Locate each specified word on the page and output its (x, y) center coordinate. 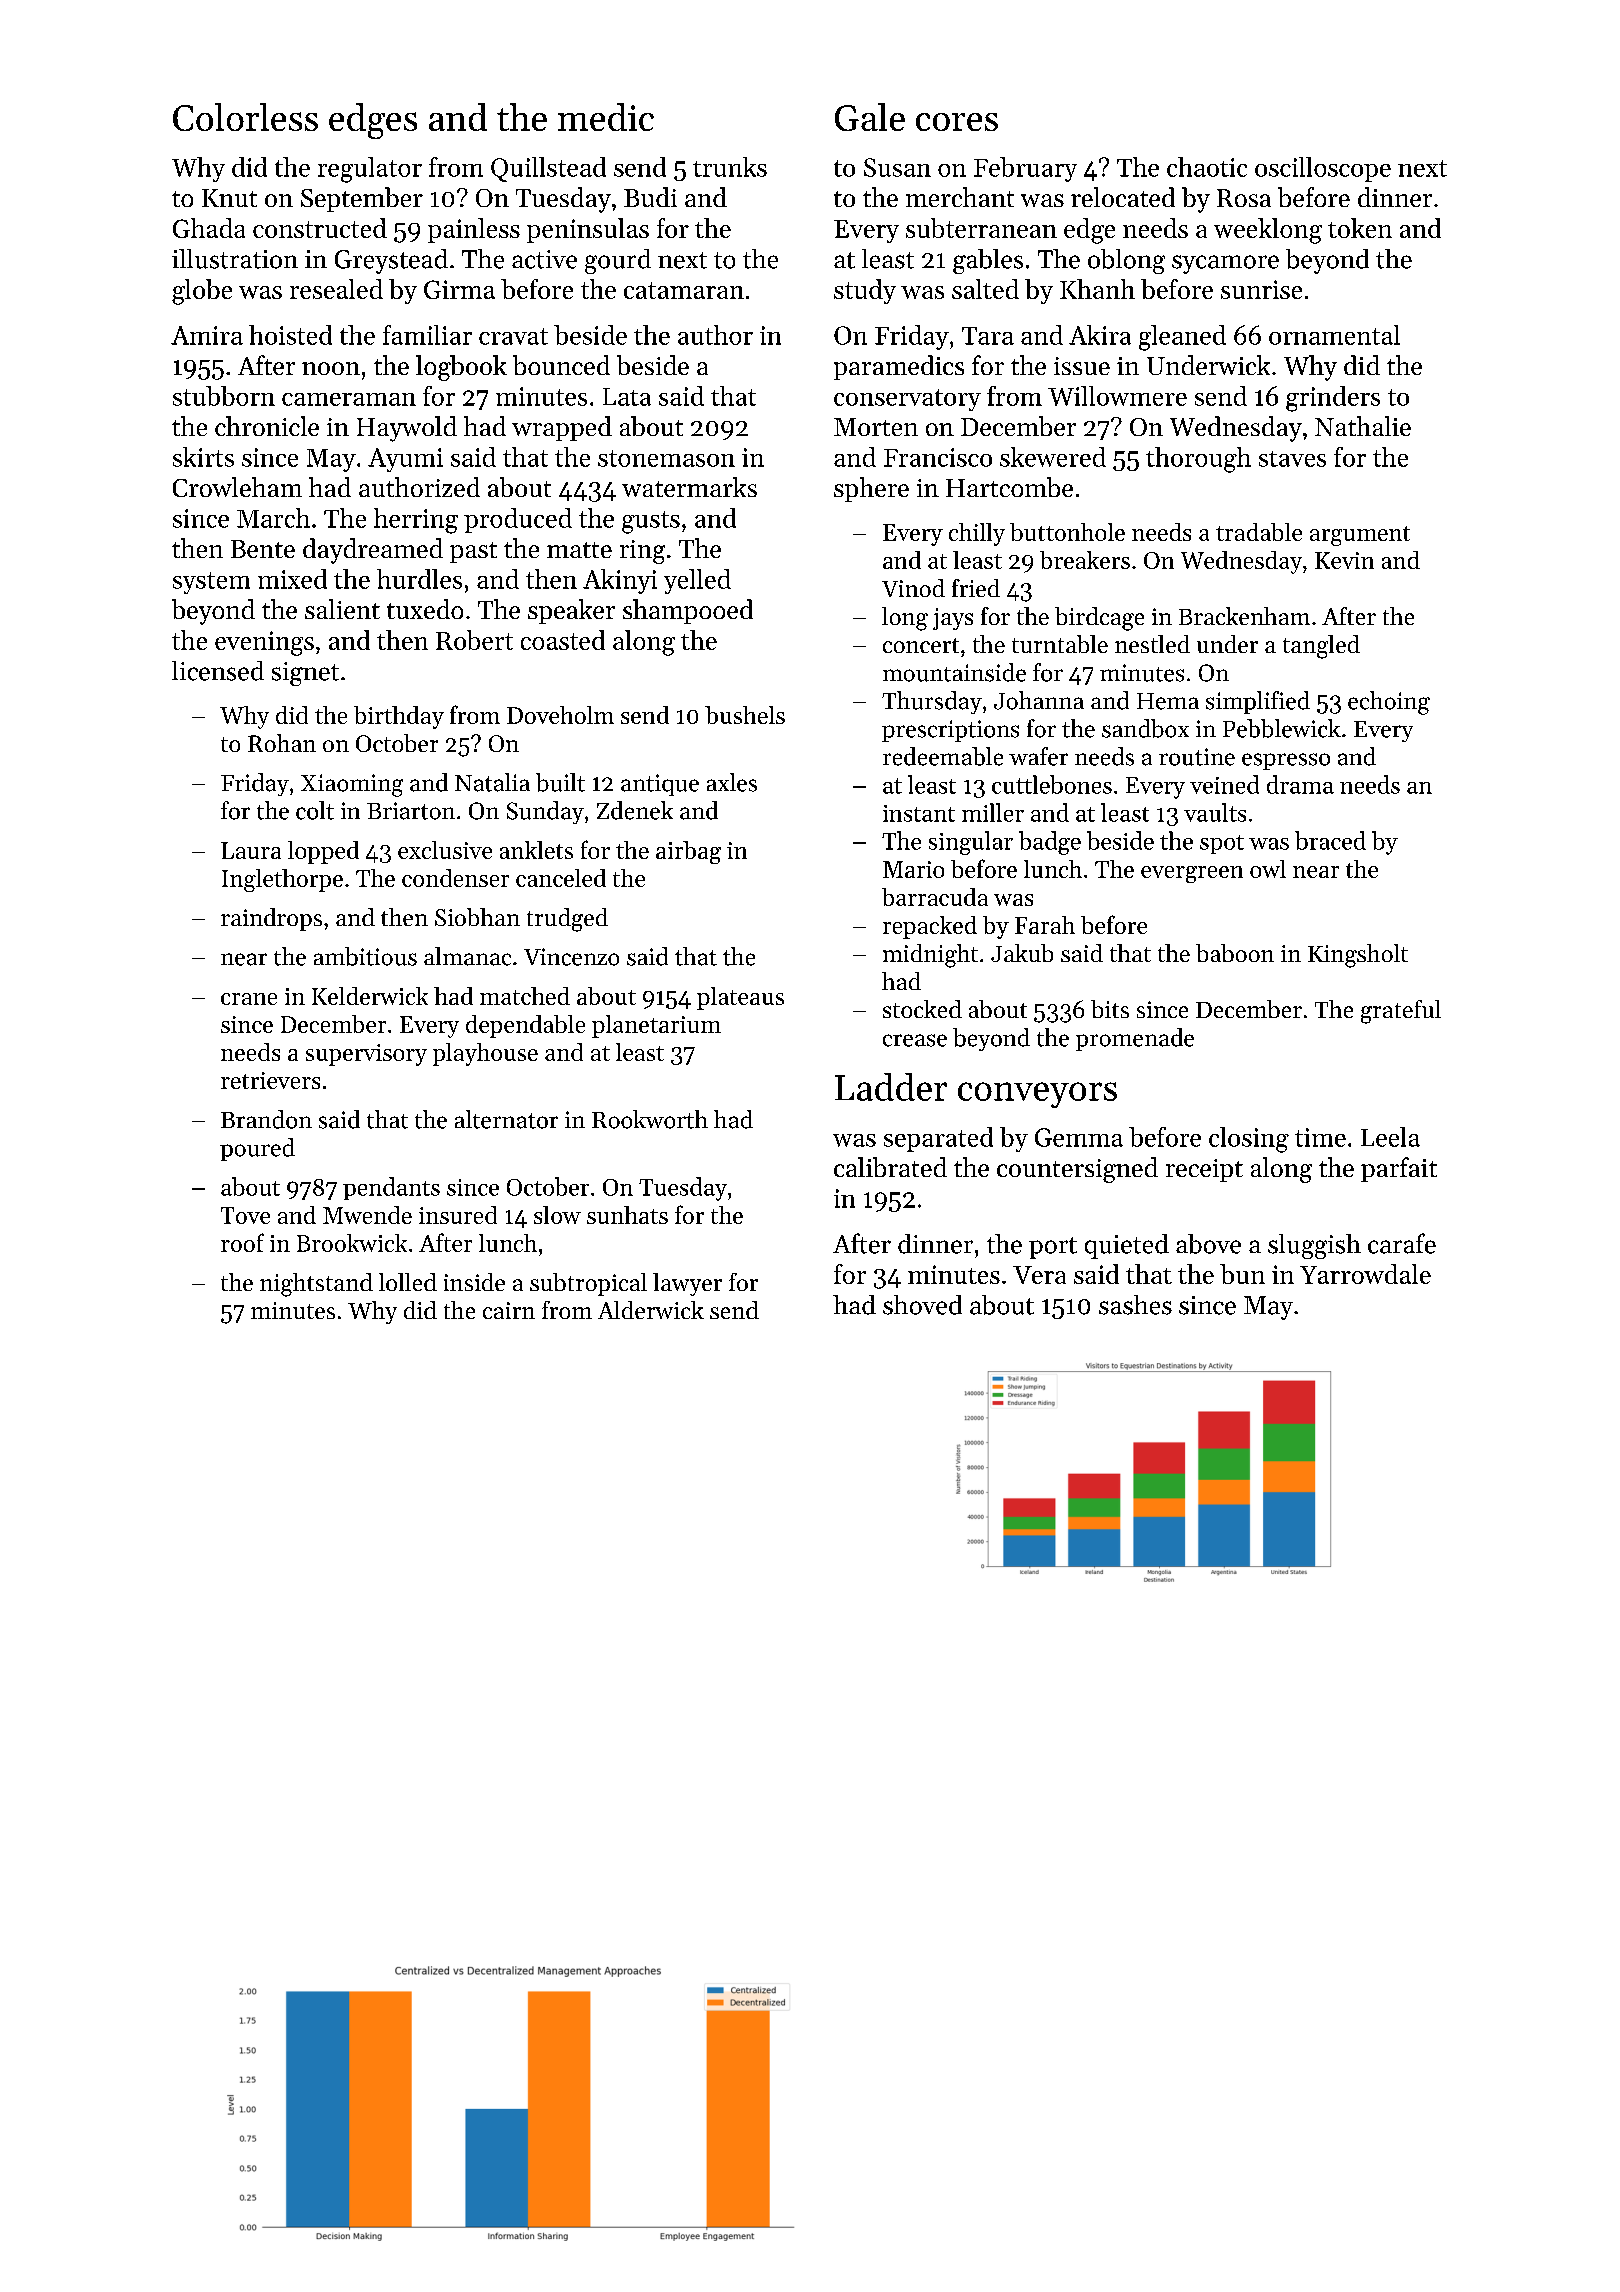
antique (660, 785)
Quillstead (548, 169)
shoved (922, 1305)
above (1208, 1244)
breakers (1085, 560)
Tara (988, 336)
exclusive (445, 850)
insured (458, 1215)
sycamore (1225, 264)
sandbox (1145, 728)
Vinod (913, 588)
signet (305, 674)
